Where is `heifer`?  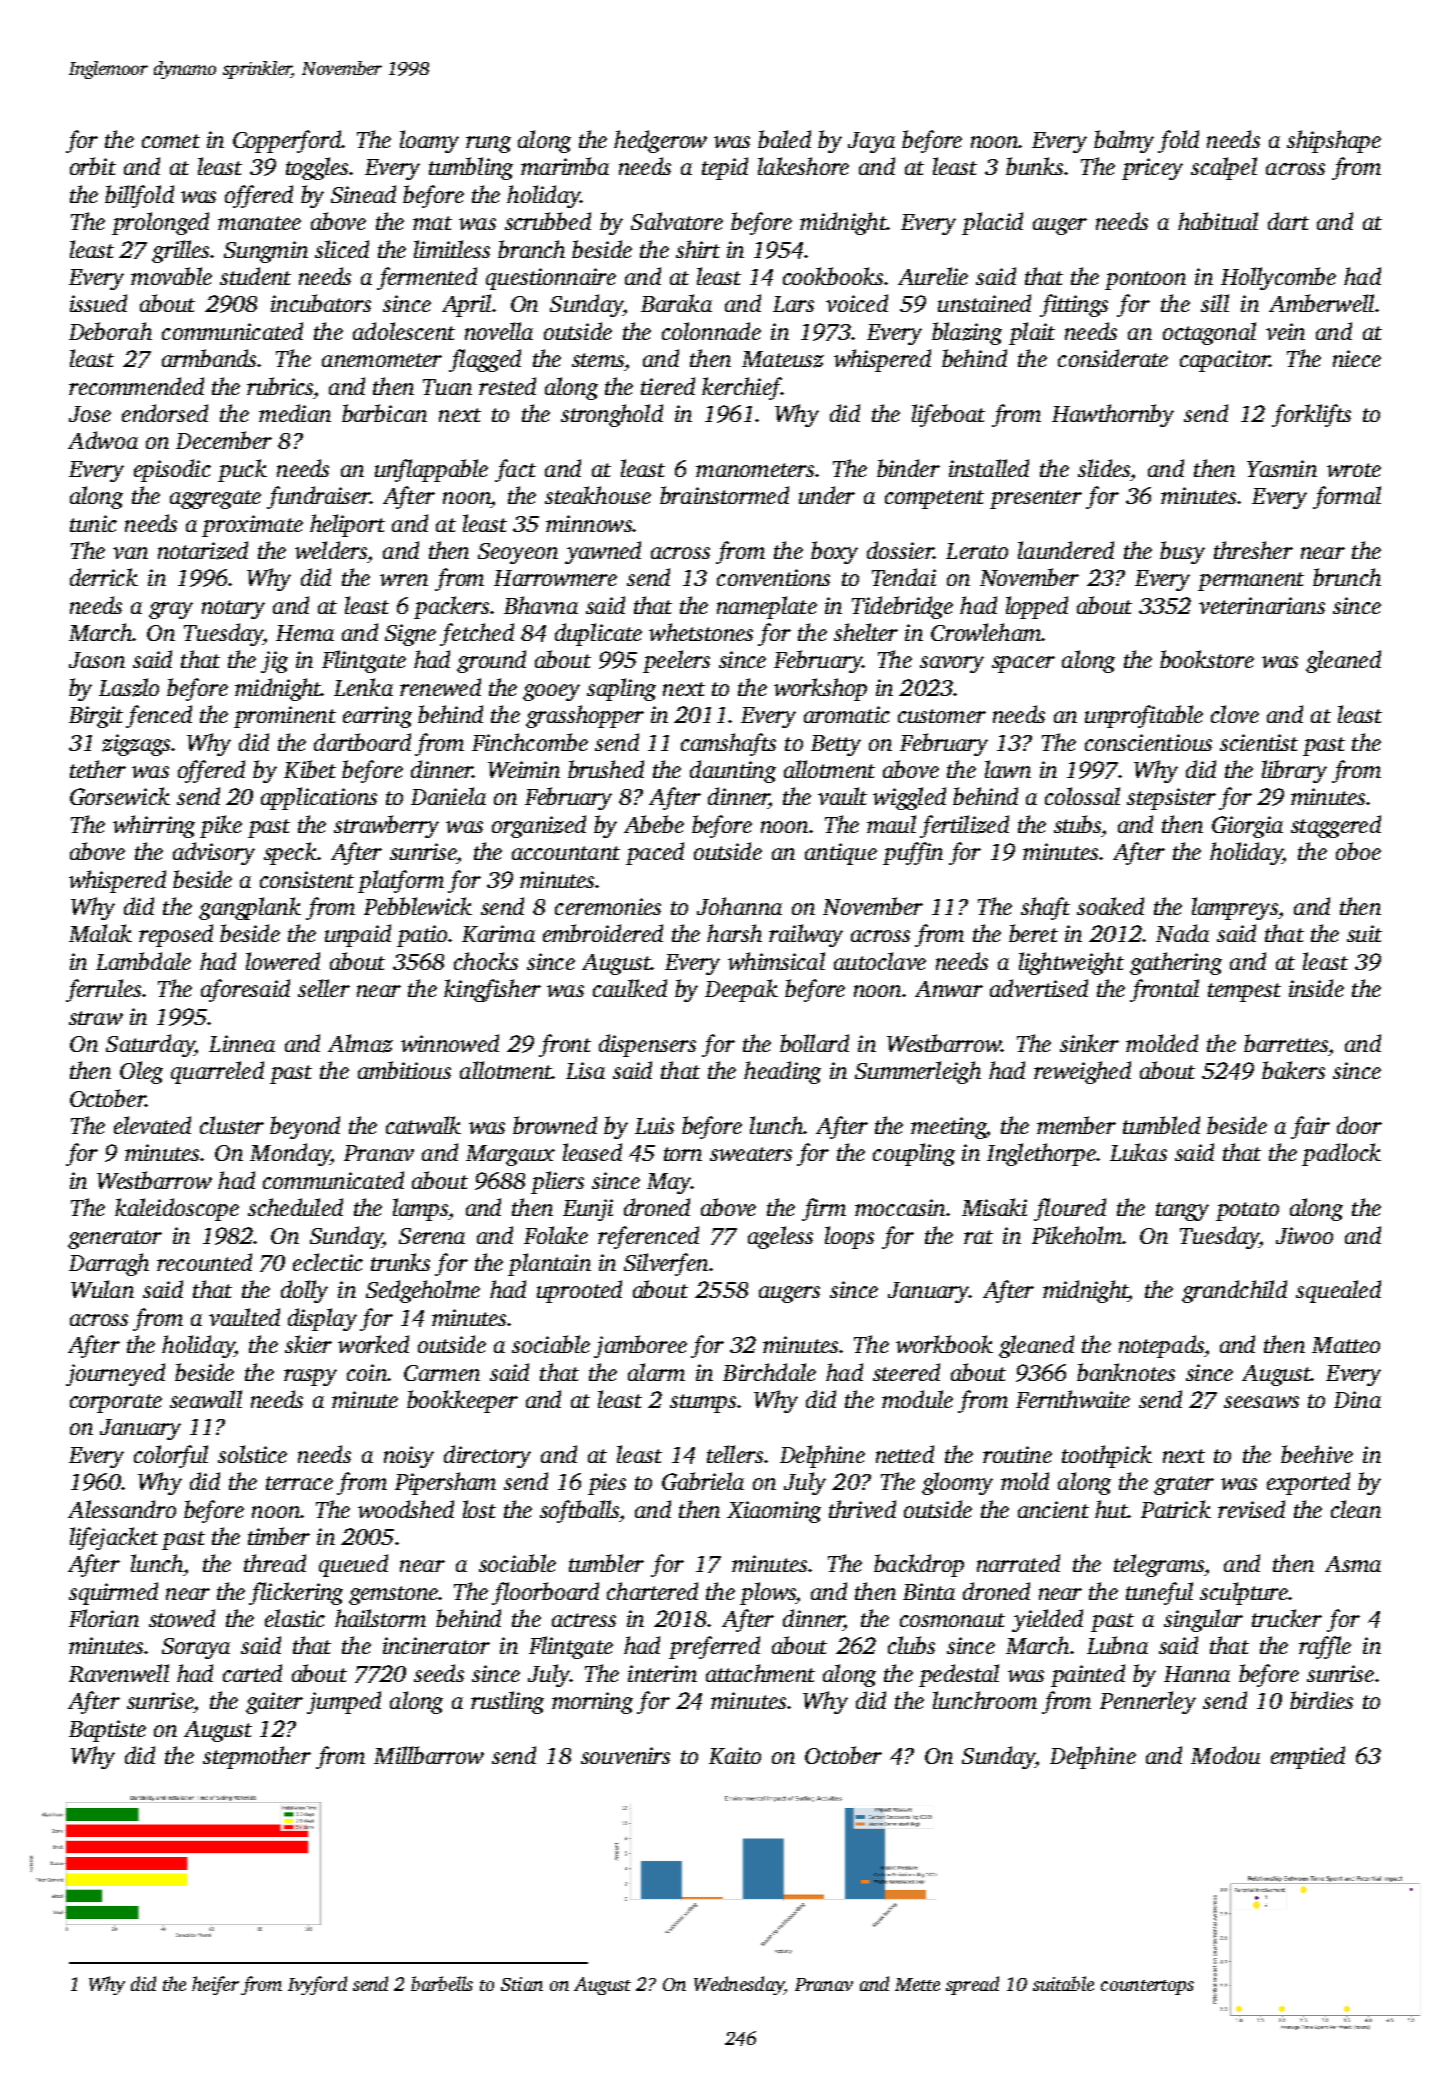
heifer is located at coordinates (215, 1985).
